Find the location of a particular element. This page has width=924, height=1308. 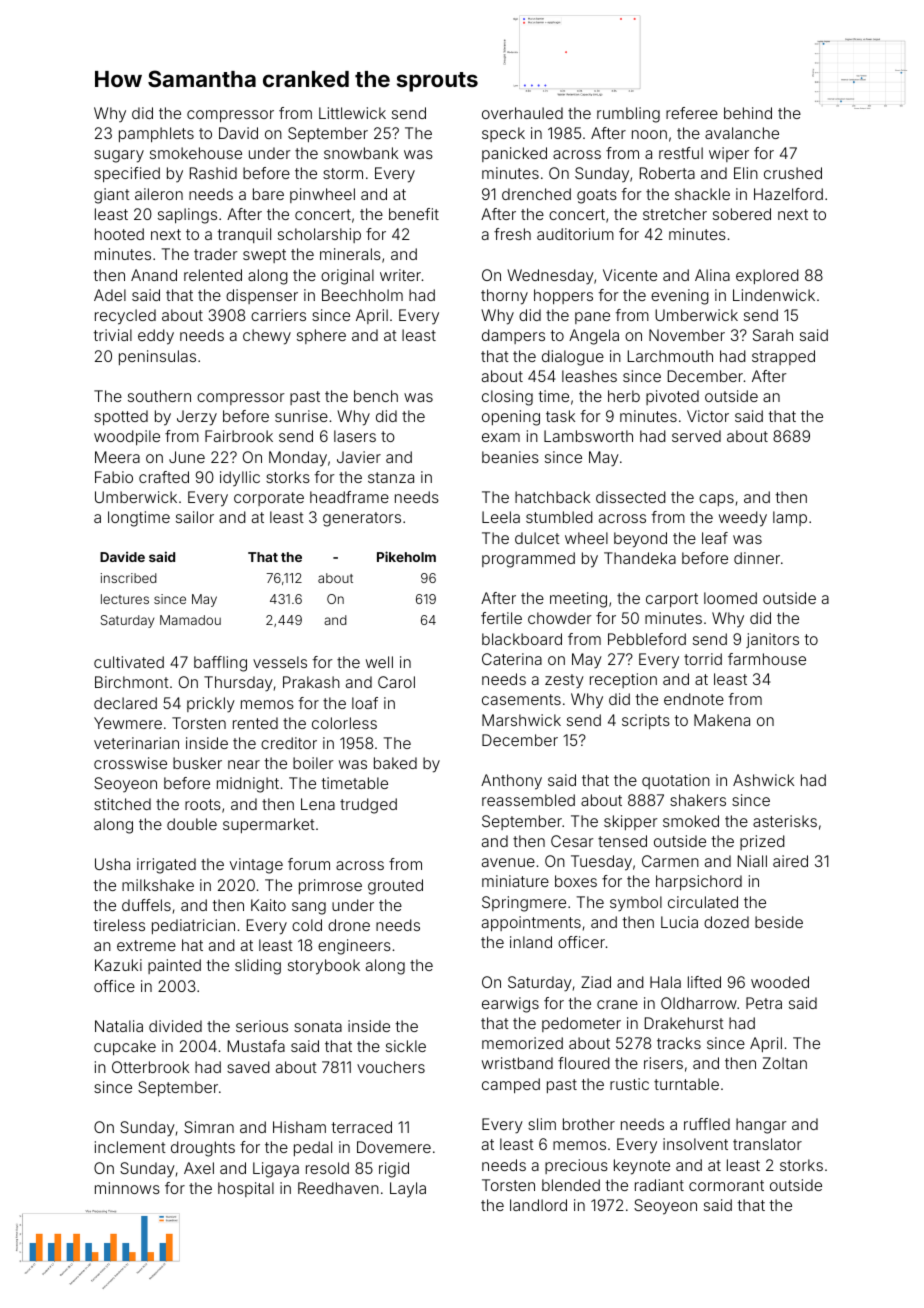

sailor is located at coordinates (195, 517).
